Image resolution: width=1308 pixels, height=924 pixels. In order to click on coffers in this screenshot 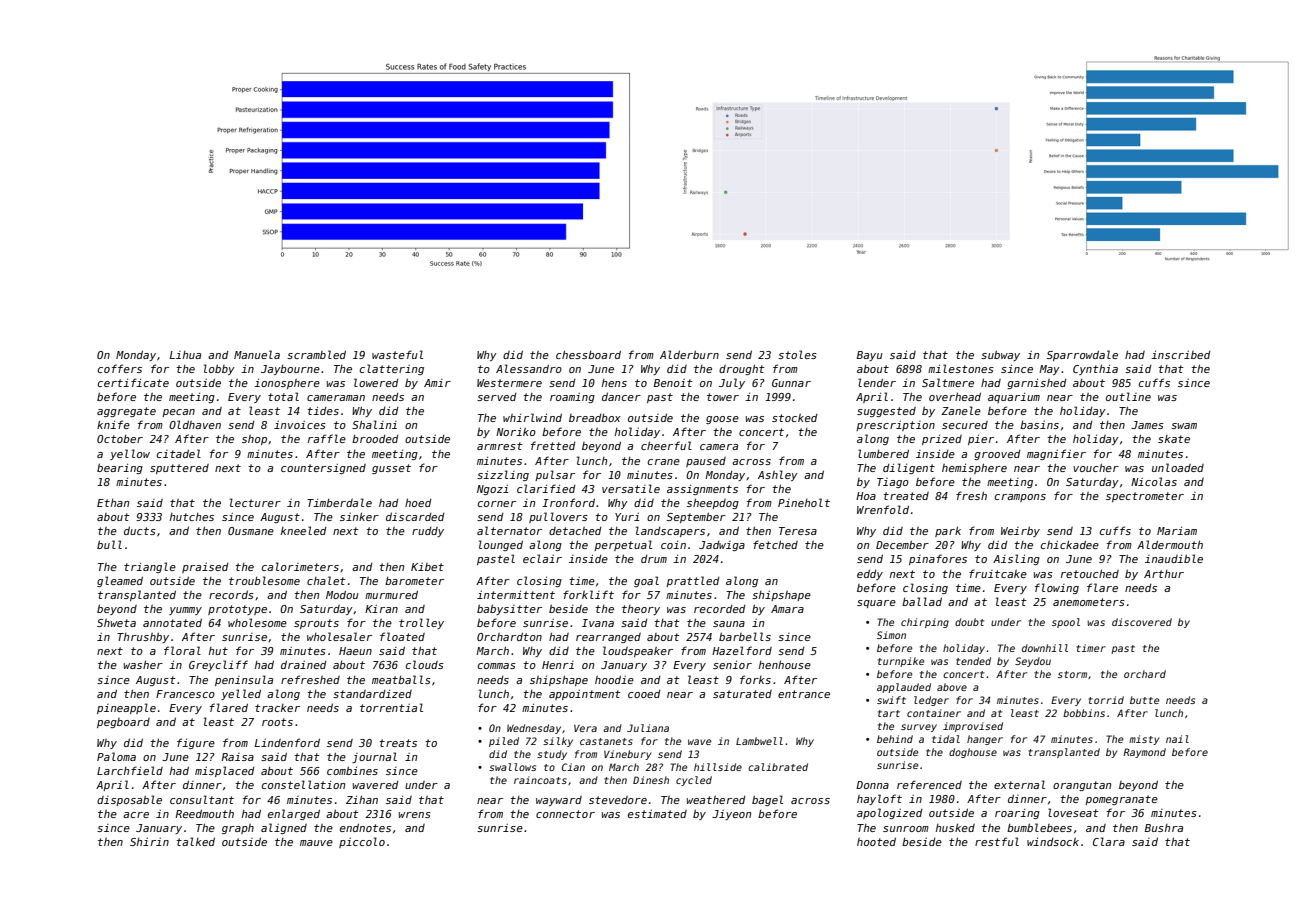, I will do `click(120, 368)`.
